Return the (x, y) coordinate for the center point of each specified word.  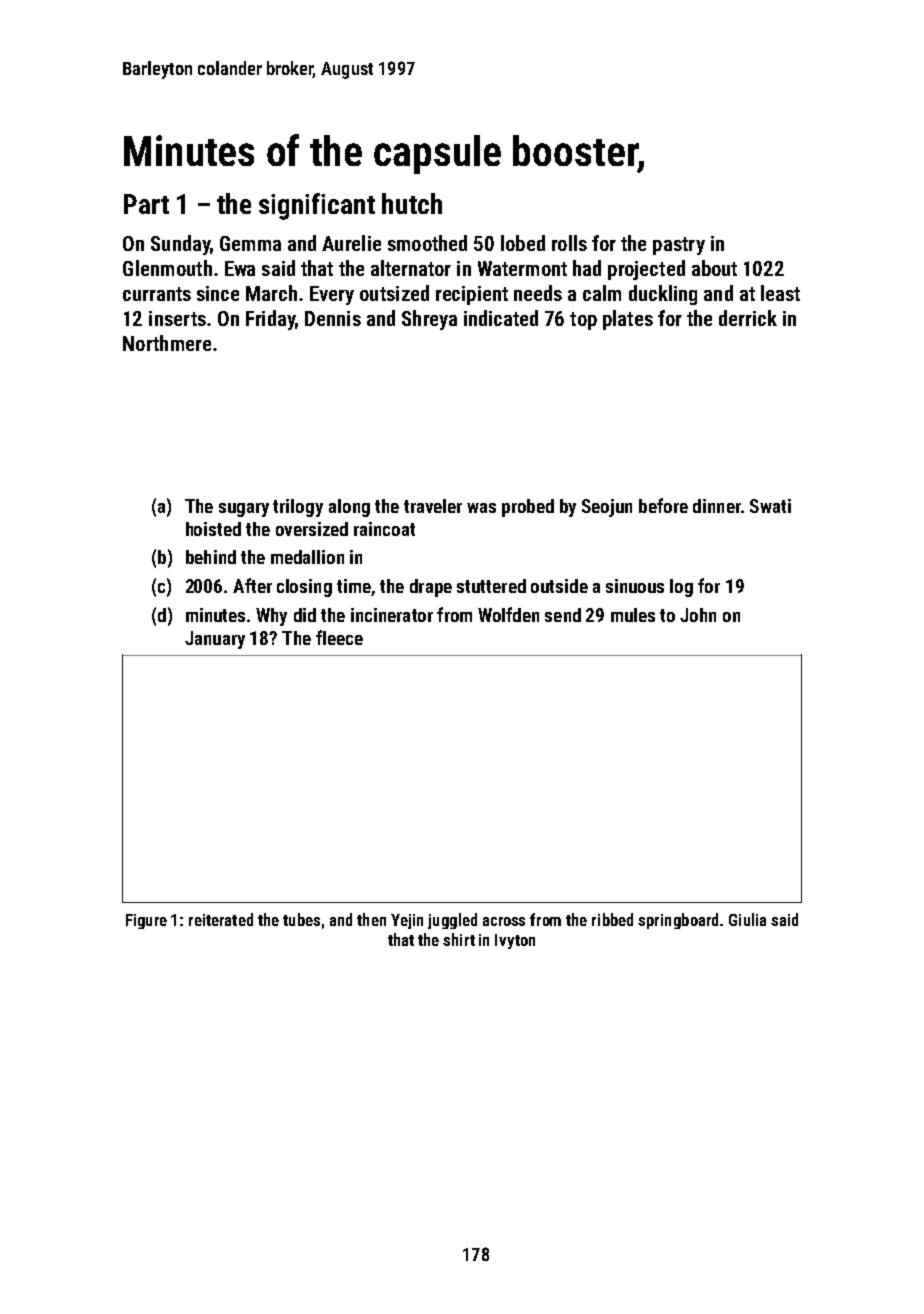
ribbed (612, 919)
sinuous (635, 586)
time (354, 586)
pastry (679, 246)
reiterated (221, 919)
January (215, 640)
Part (146, 204)
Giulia (747, 919)
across (504, 921)
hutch (412, 203)
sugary (244, 510)
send (563, 615)
